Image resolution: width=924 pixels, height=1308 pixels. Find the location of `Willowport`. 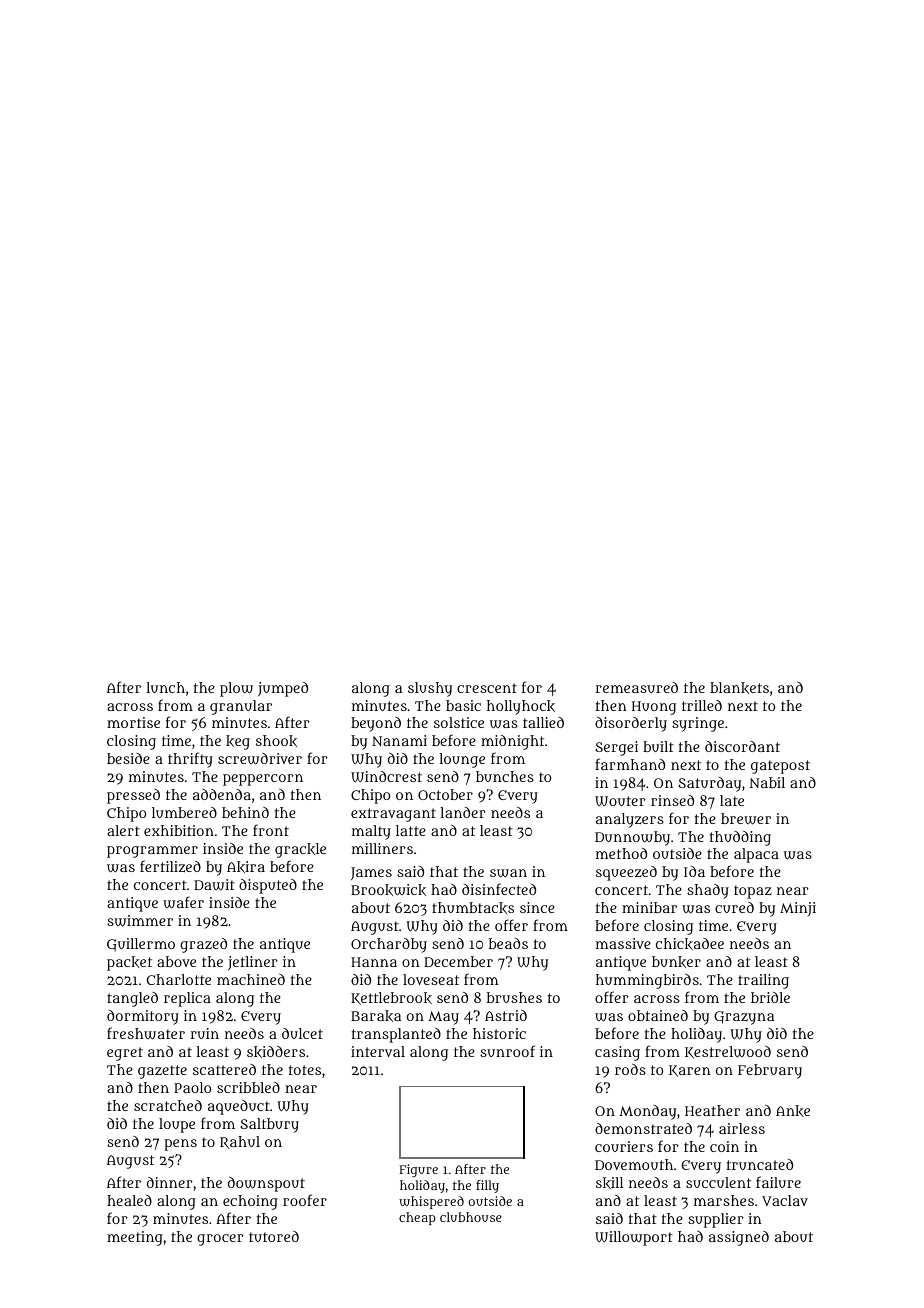

Willowport is located at coordinates (634, 1238).
